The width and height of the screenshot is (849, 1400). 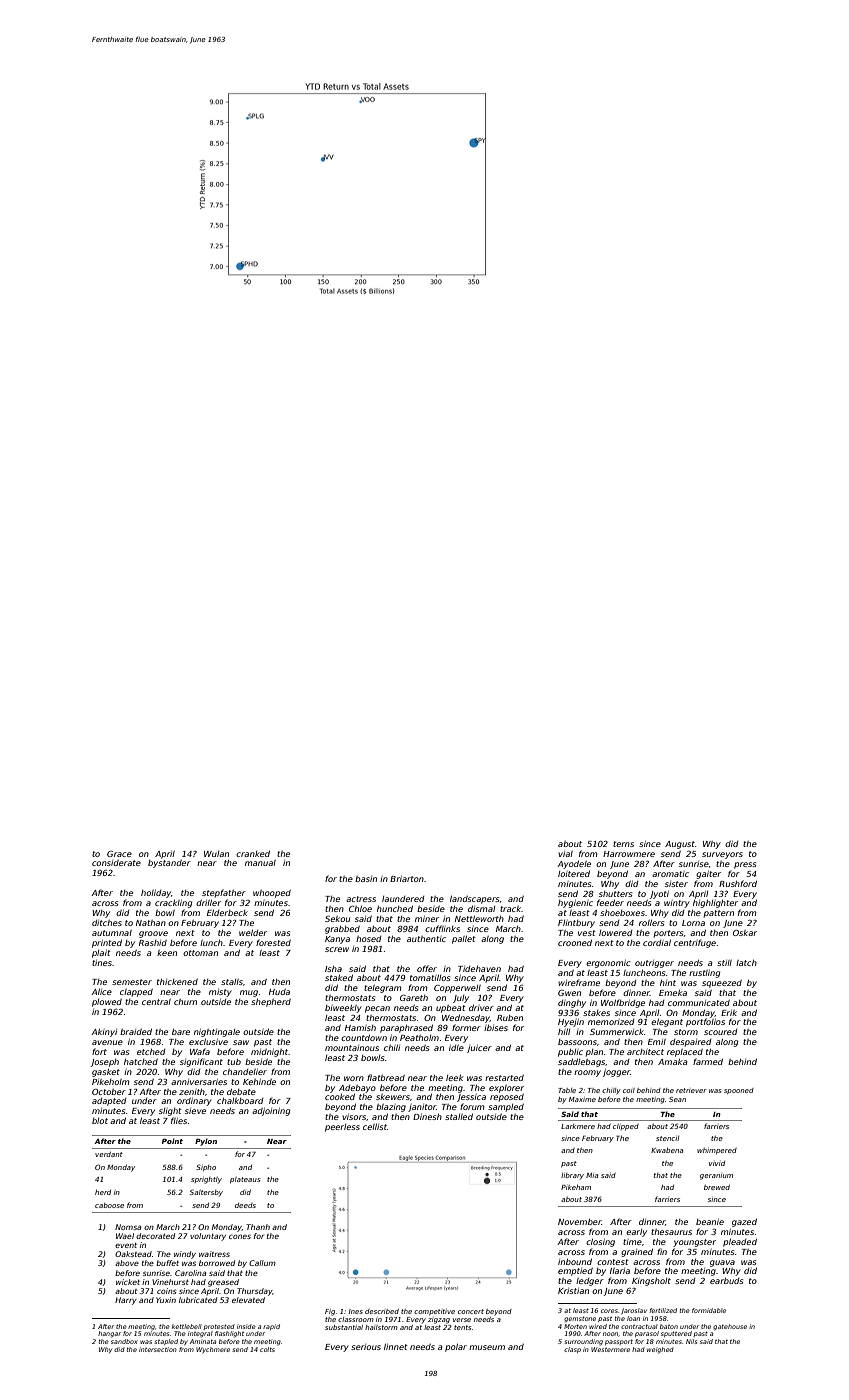 What do you see at coordinates (667, 1138) in the screenshot?
I see `stencil` at bounding box center [667, 1138].
